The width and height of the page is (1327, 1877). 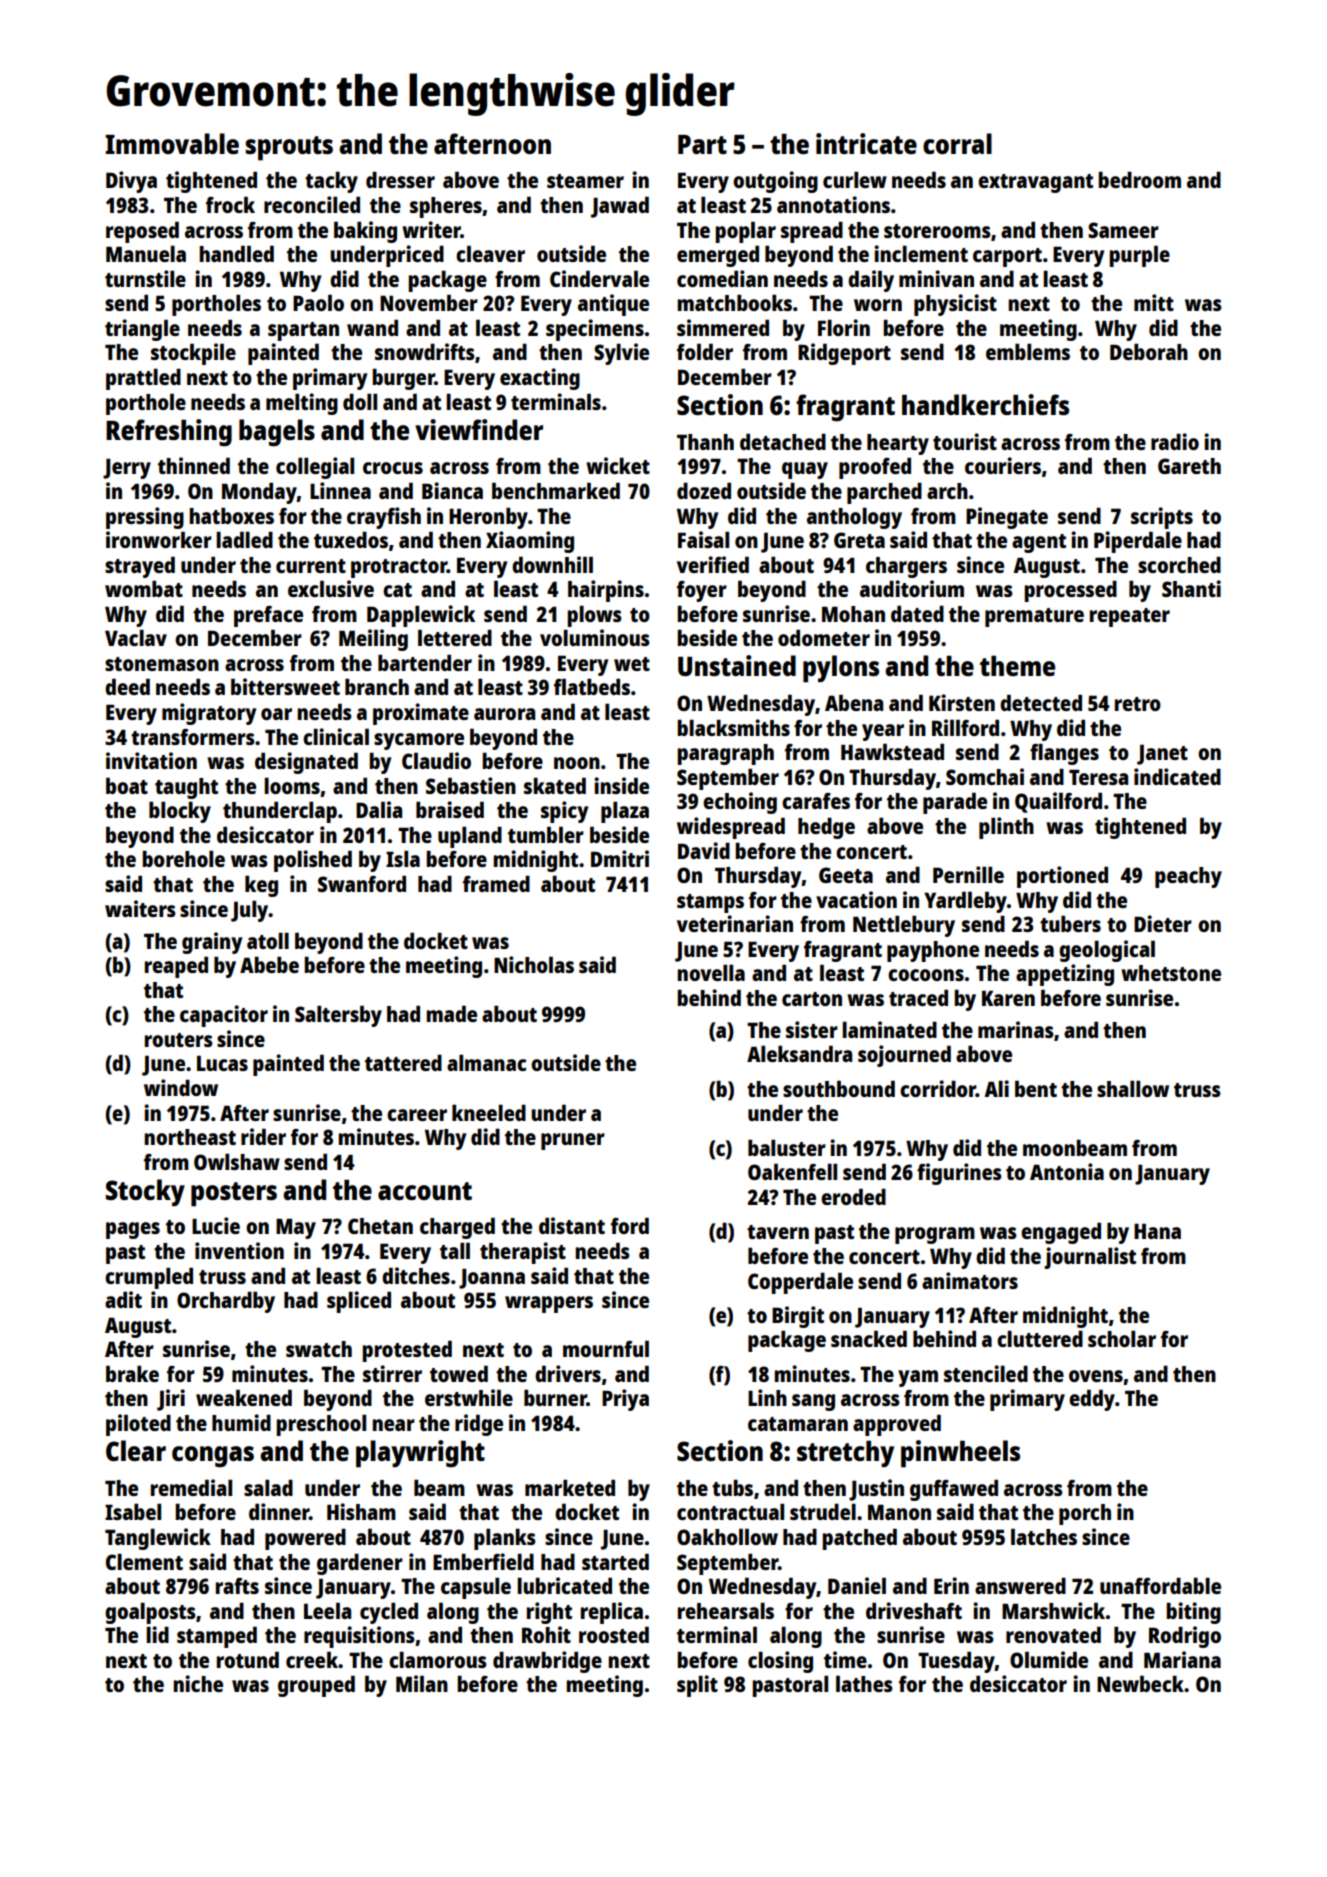 I want to click on carport, so click(x=1007, y=257).
